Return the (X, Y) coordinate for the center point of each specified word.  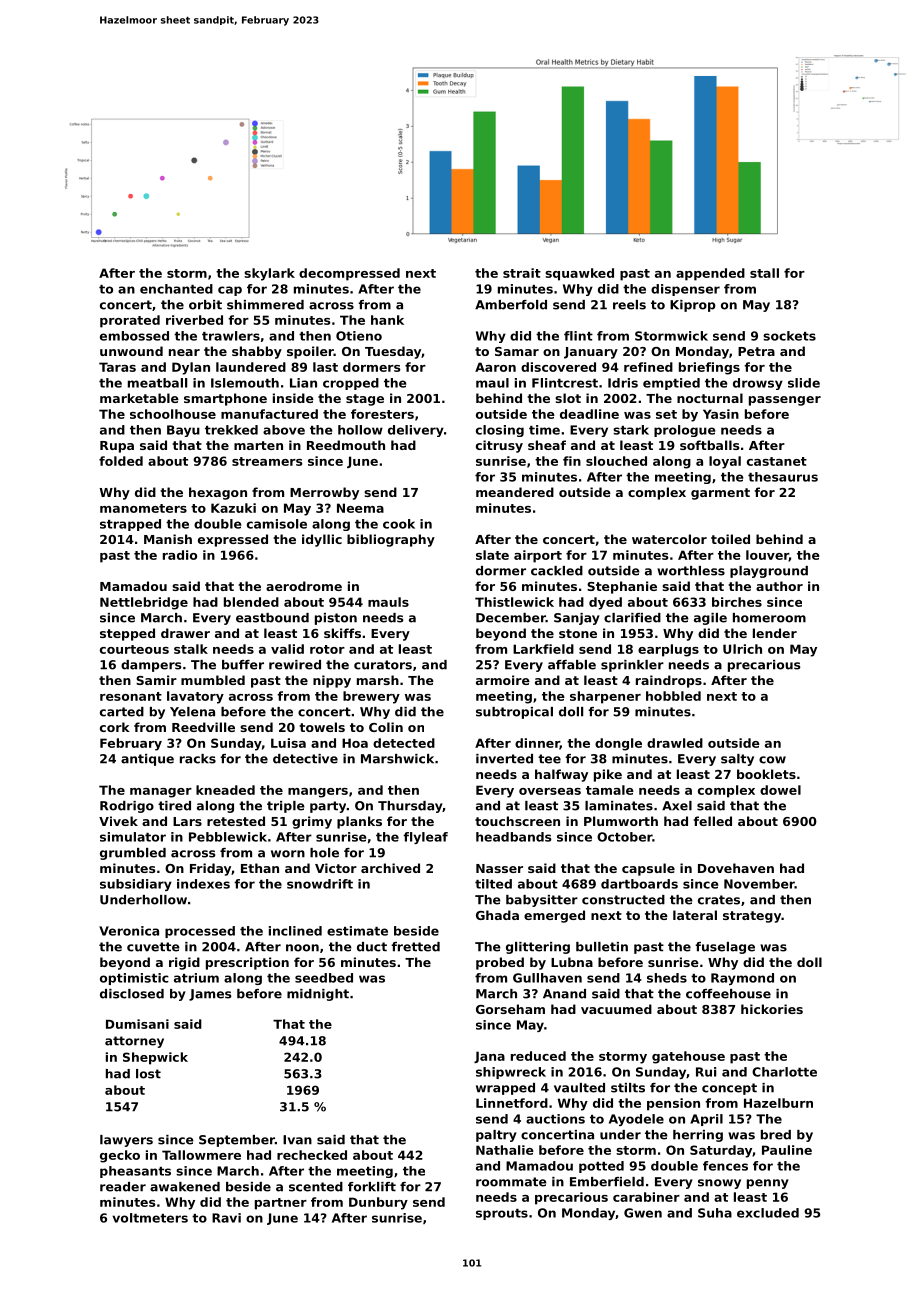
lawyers (126, 1141)
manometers (143, 508)
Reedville (203, 727)
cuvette (153, 947)
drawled (675, 743)
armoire (503, 680)
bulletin (602, 947)
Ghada (497, 915)
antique (147, 760)
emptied (671, 384)
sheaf (547, 445)
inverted (504, 759)
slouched (616, 461)
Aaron (495, 367)
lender (775, 633)
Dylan (191, 368)
